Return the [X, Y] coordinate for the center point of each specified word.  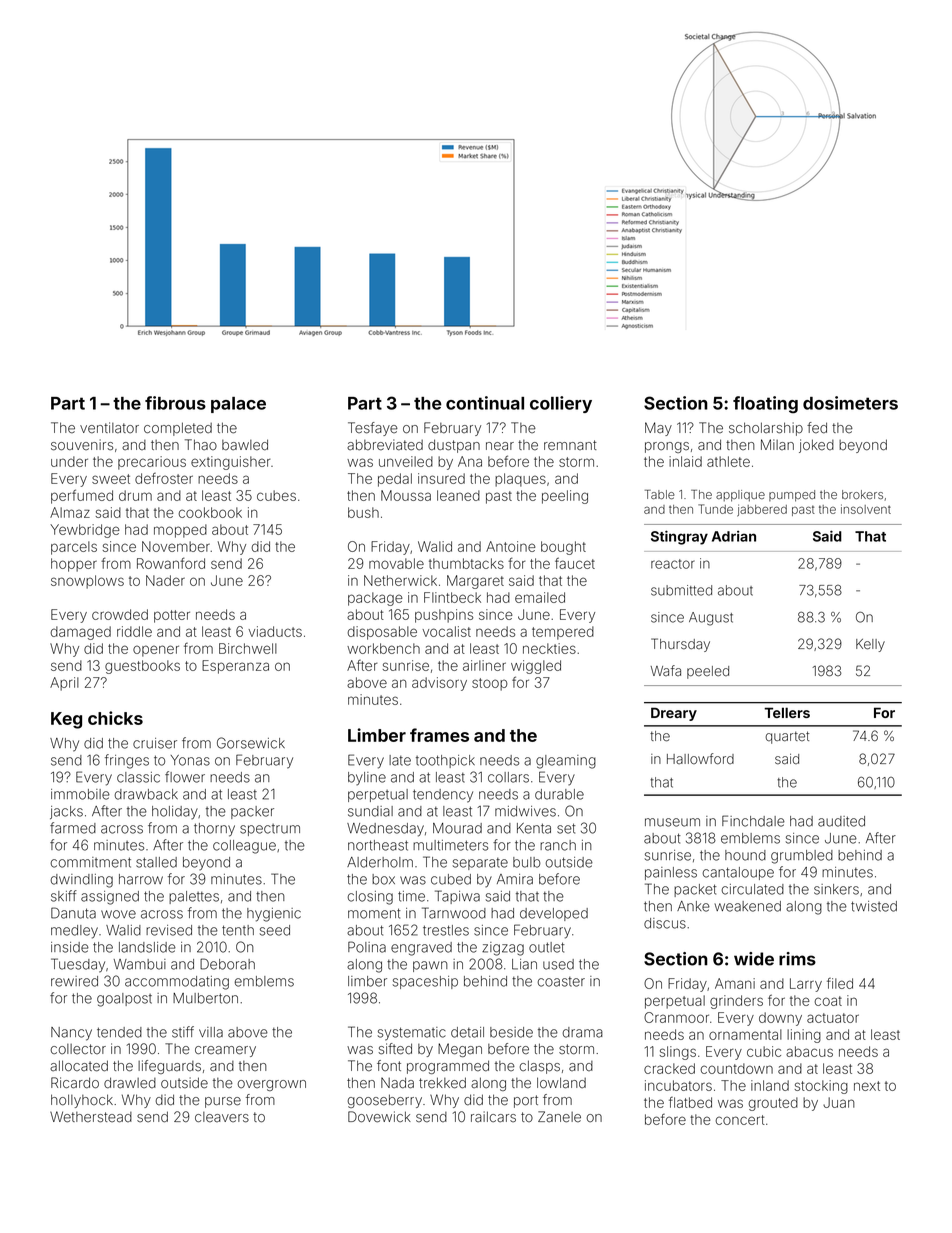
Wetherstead [91, 1117]
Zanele [559, 1117]
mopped [180, 531]
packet [695, 890]
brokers [862, 494]
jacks [66, 812]
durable [559, 794]
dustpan [454, 446]
